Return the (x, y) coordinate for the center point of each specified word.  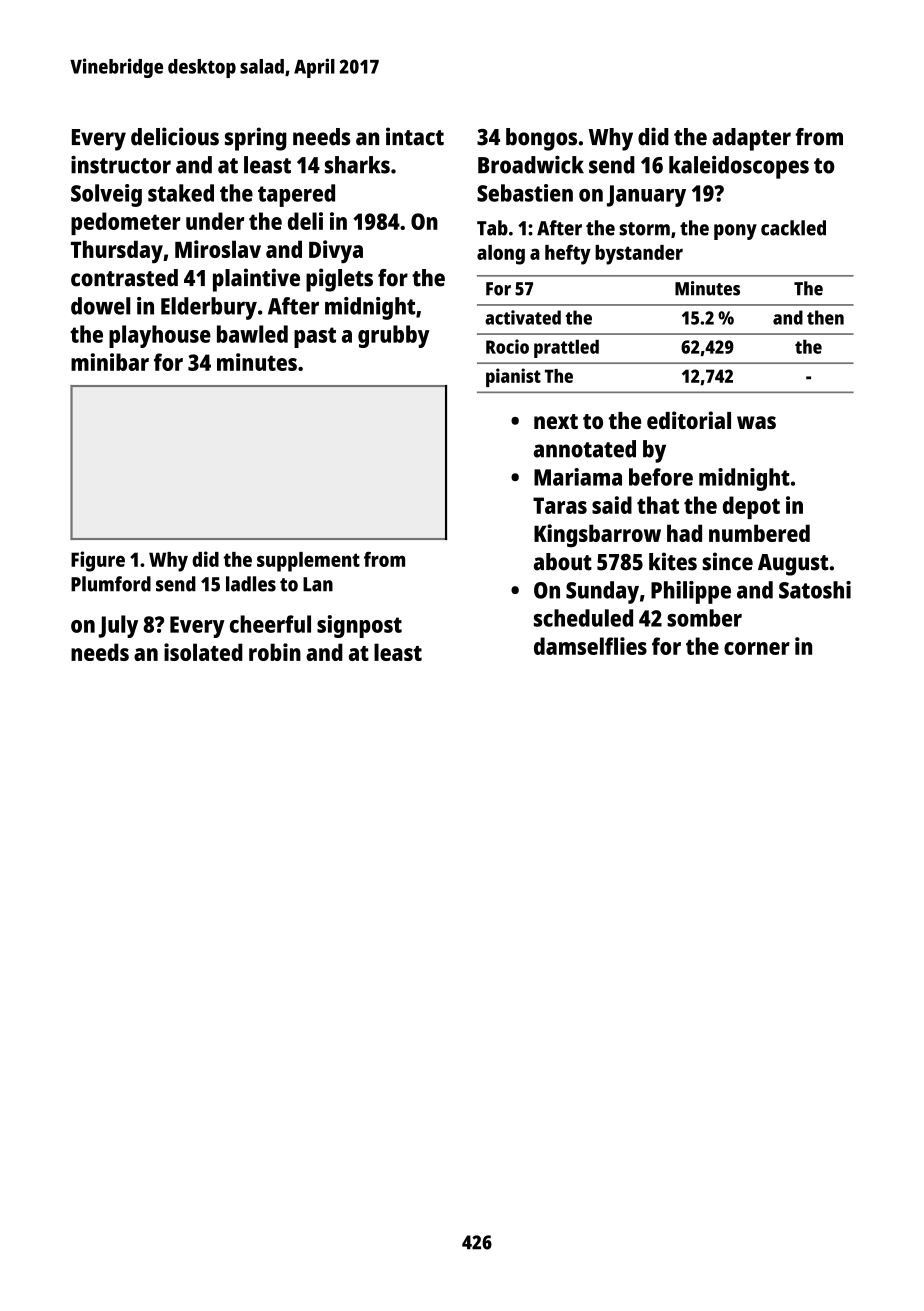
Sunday (602, 592)
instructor (121, 165)
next (556, 421)
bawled (252, 334)
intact (415, 136)
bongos (541, 139)
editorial (689, 420)
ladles (251, 584)
